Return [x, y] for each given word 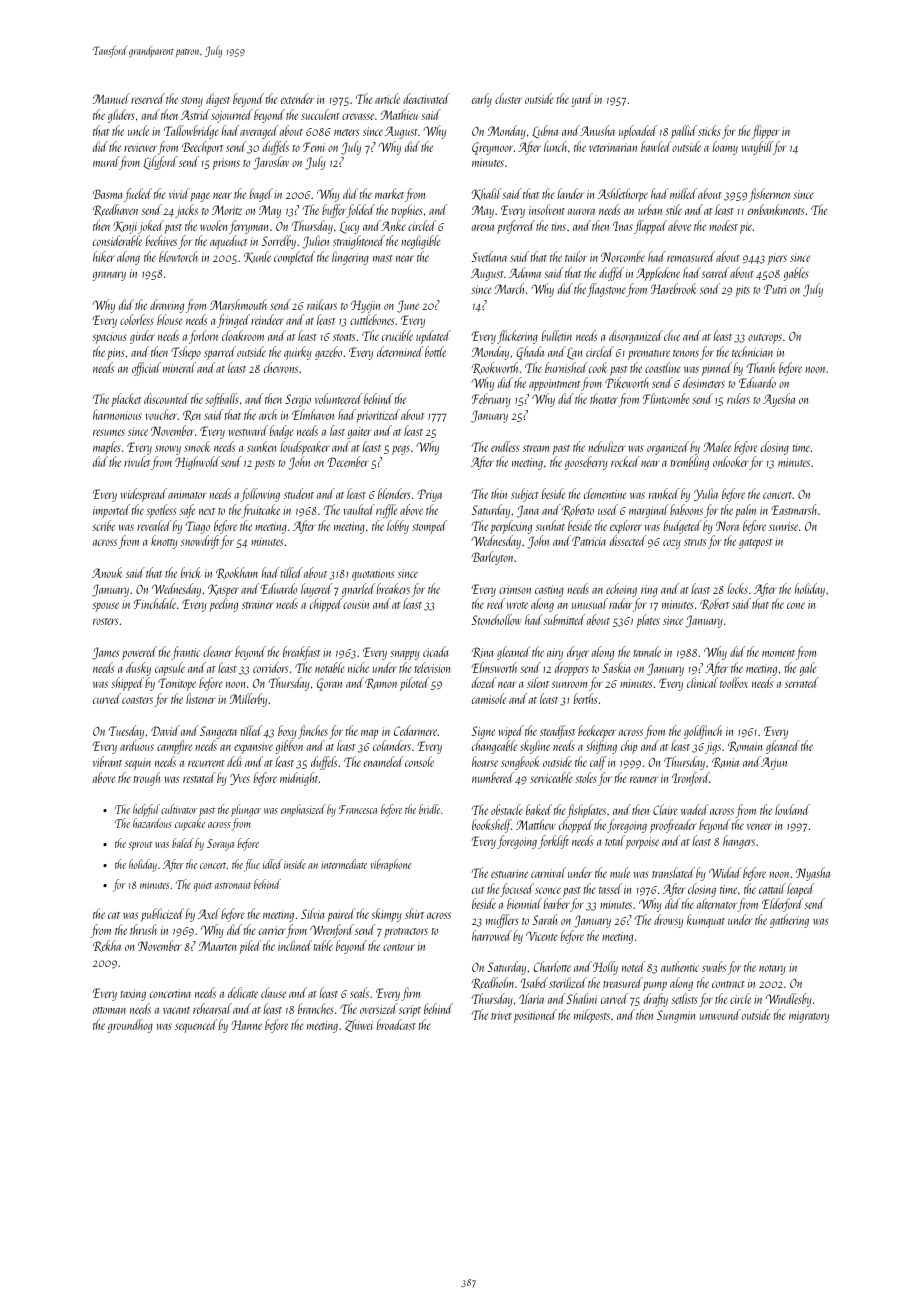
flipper [765, 132]
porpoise [642, 843]
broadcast [396, 1024]
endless [505, 446]
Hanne [246, 1025]
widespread [144, 495]
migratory [809, 1017]
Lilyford [160, 163]
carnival [548, 872]
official [146, 369]
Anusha [597, 130]
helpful [146, 810]
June [408, 306]
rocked [625, 461]
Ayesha [779, 400]
